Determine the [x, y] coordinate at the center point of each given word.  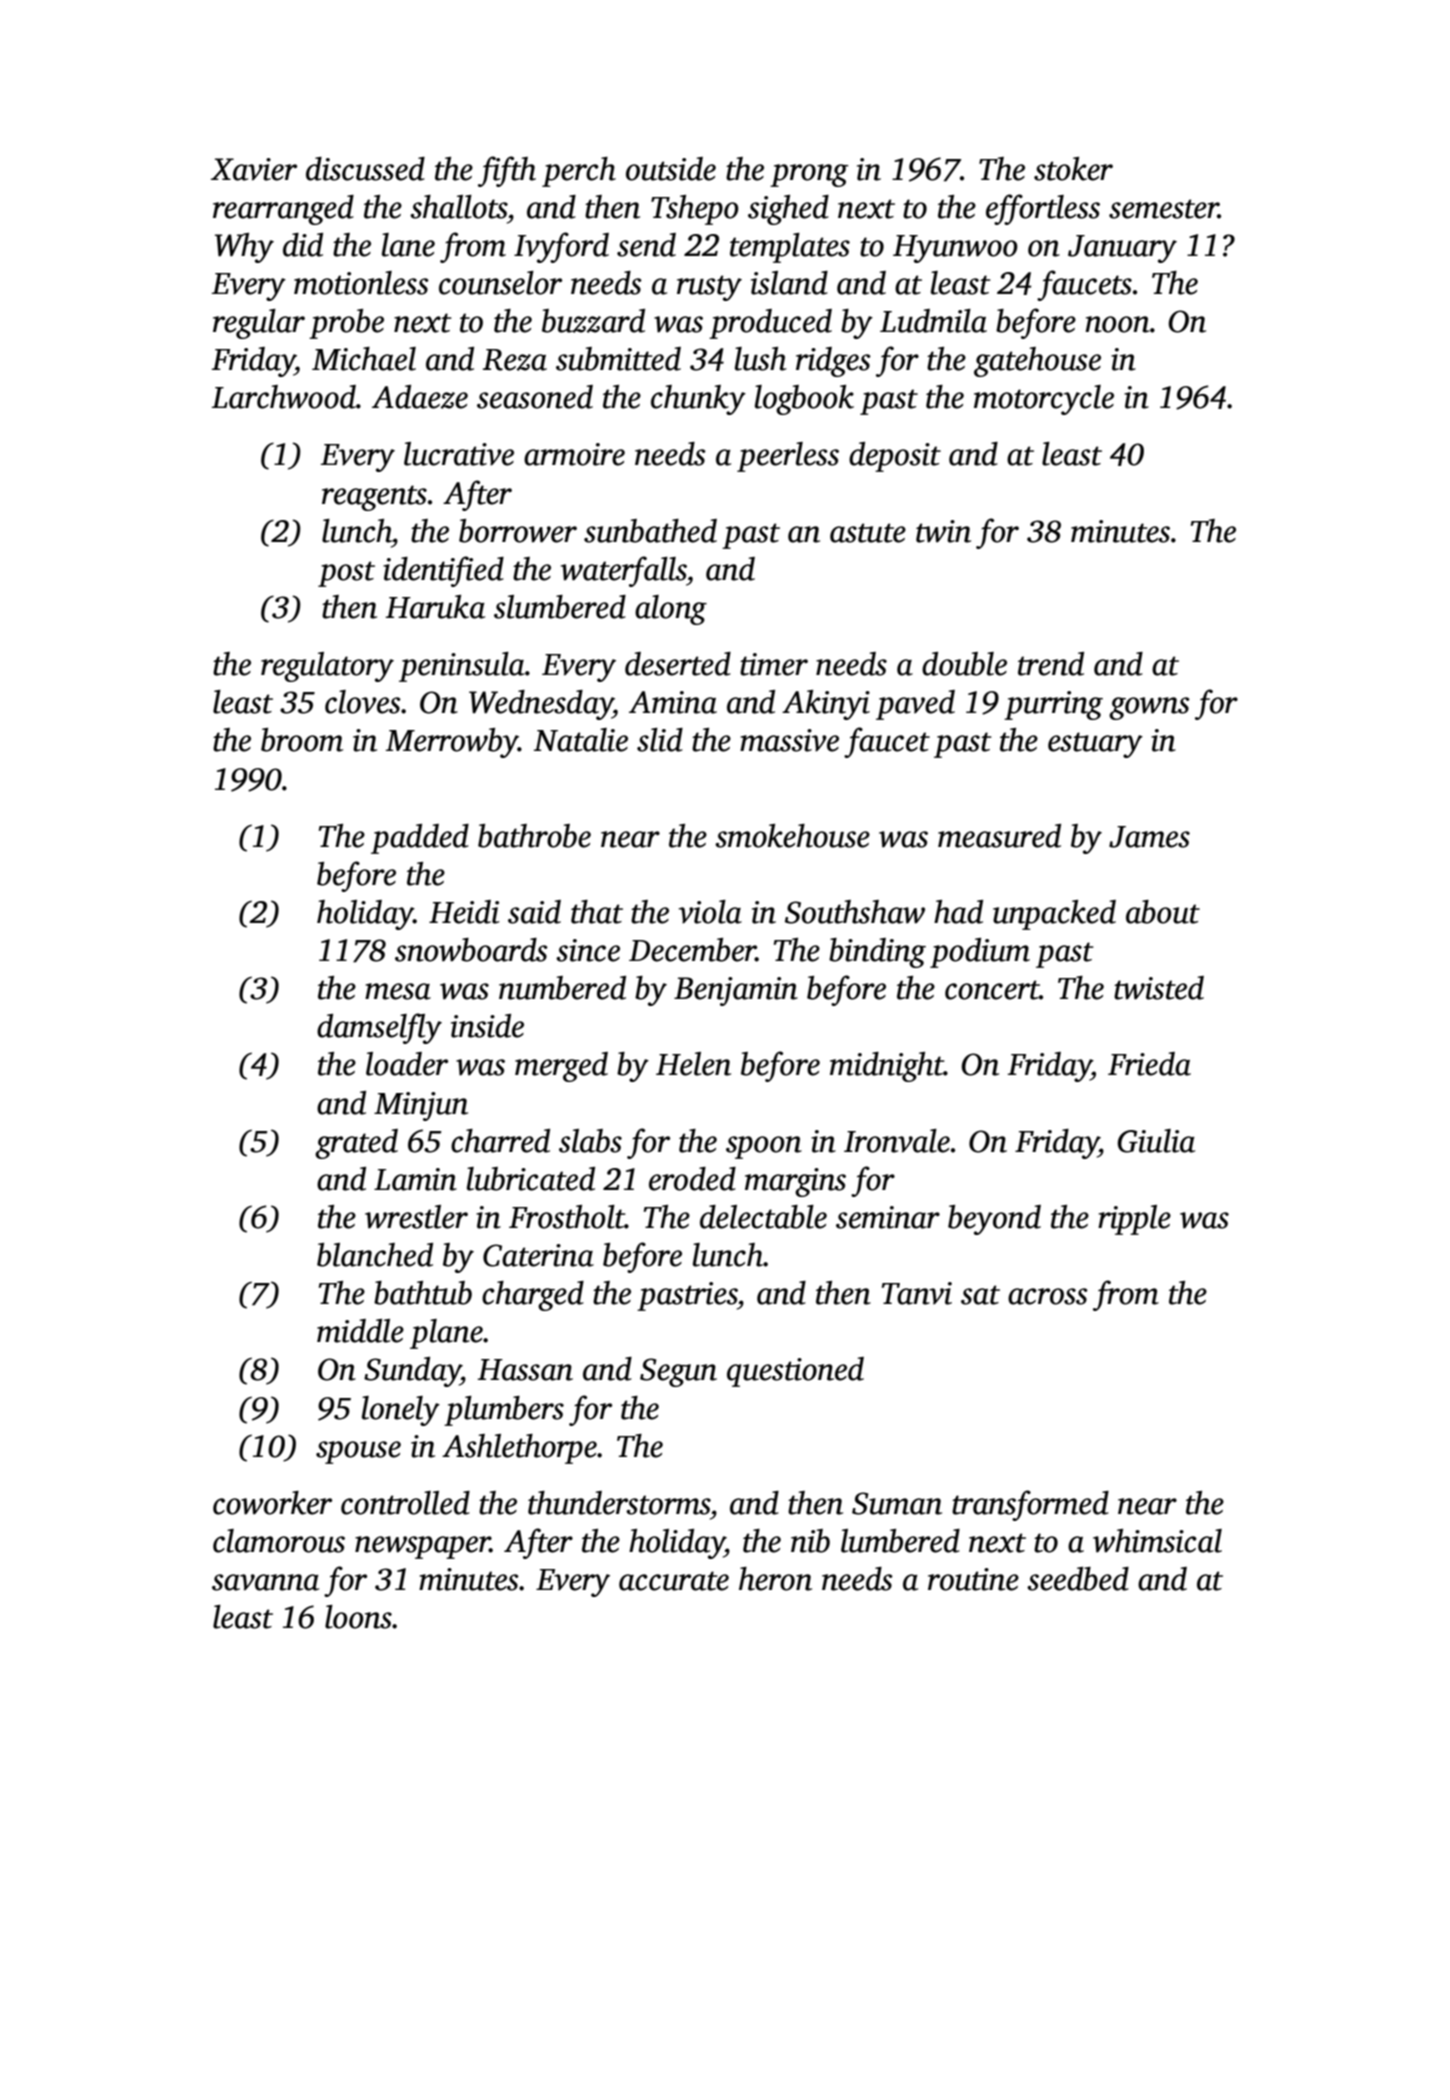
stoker [1073, 169]
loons [358, 1617]
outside [671, 169]
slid [660, 740]
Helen [693, 1064]
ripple [1134, 1220]
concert [992, 990]
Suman [897, 1503]
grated [356, 1144]
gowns [1149, 708]
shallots [458, 207]
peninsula [462, 667]
